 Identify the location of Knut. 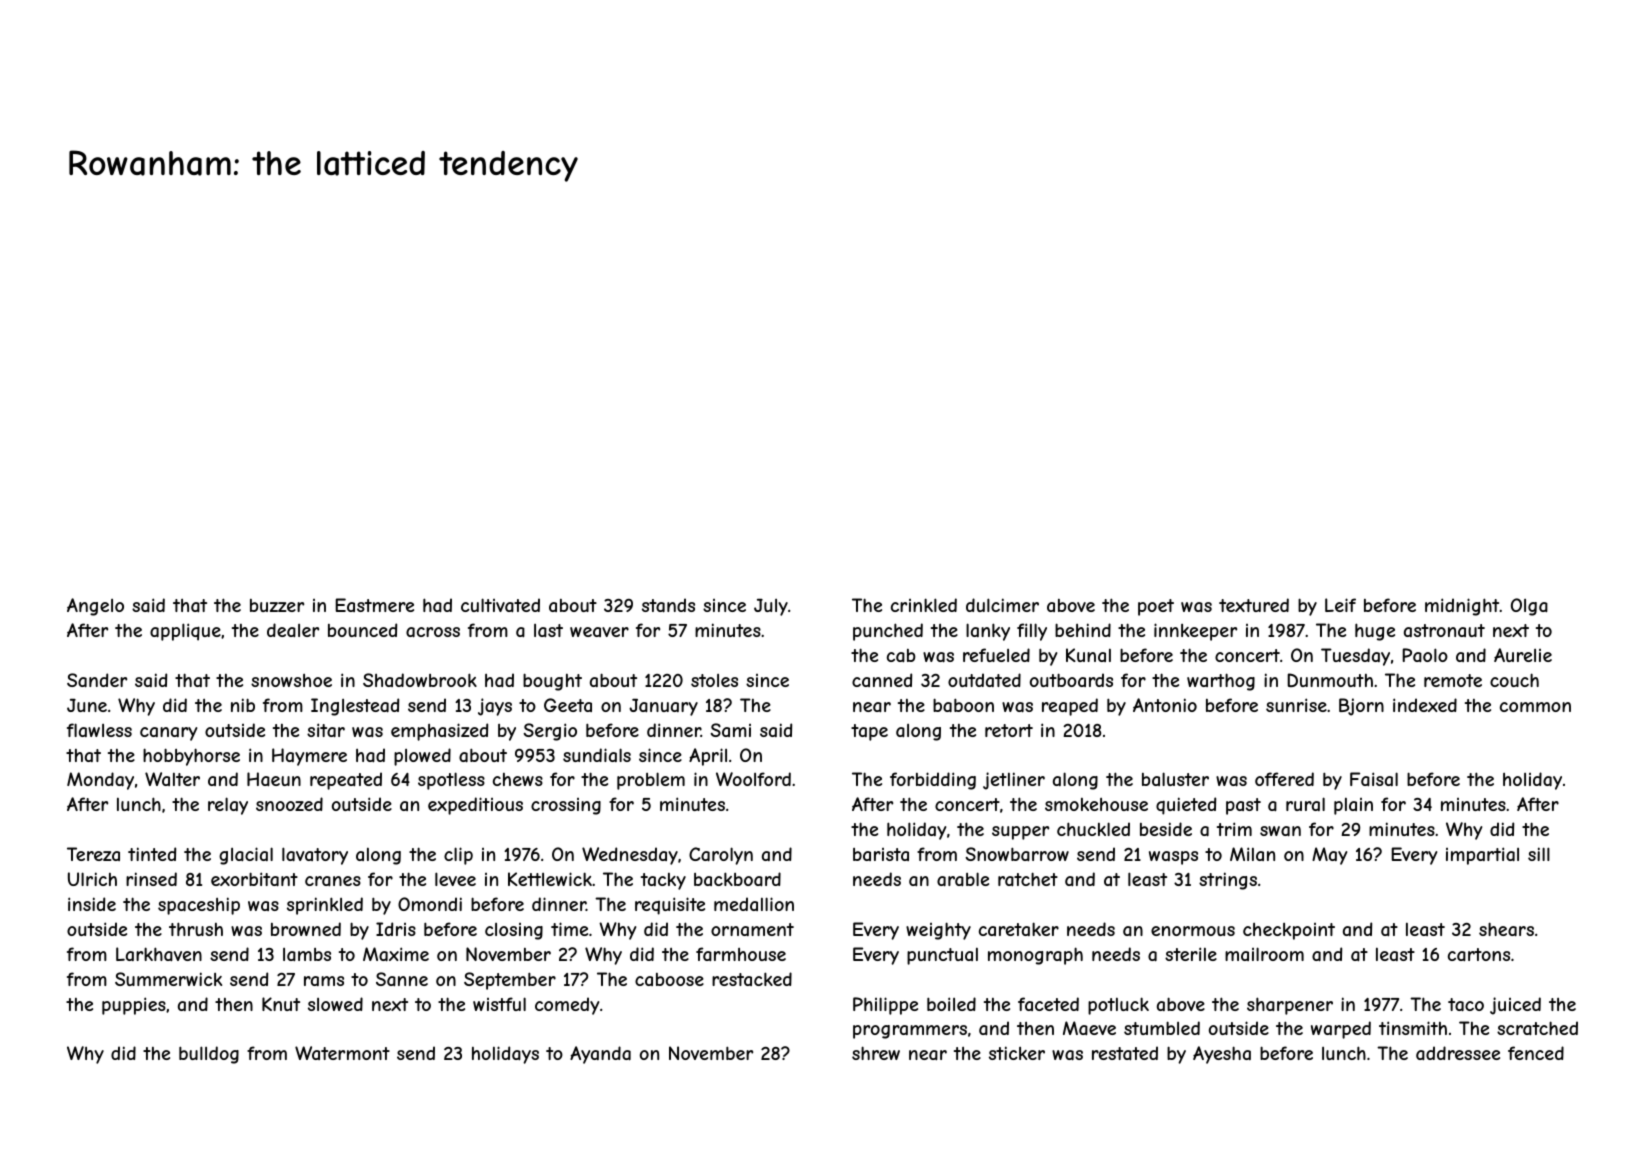
(281, 1004).
